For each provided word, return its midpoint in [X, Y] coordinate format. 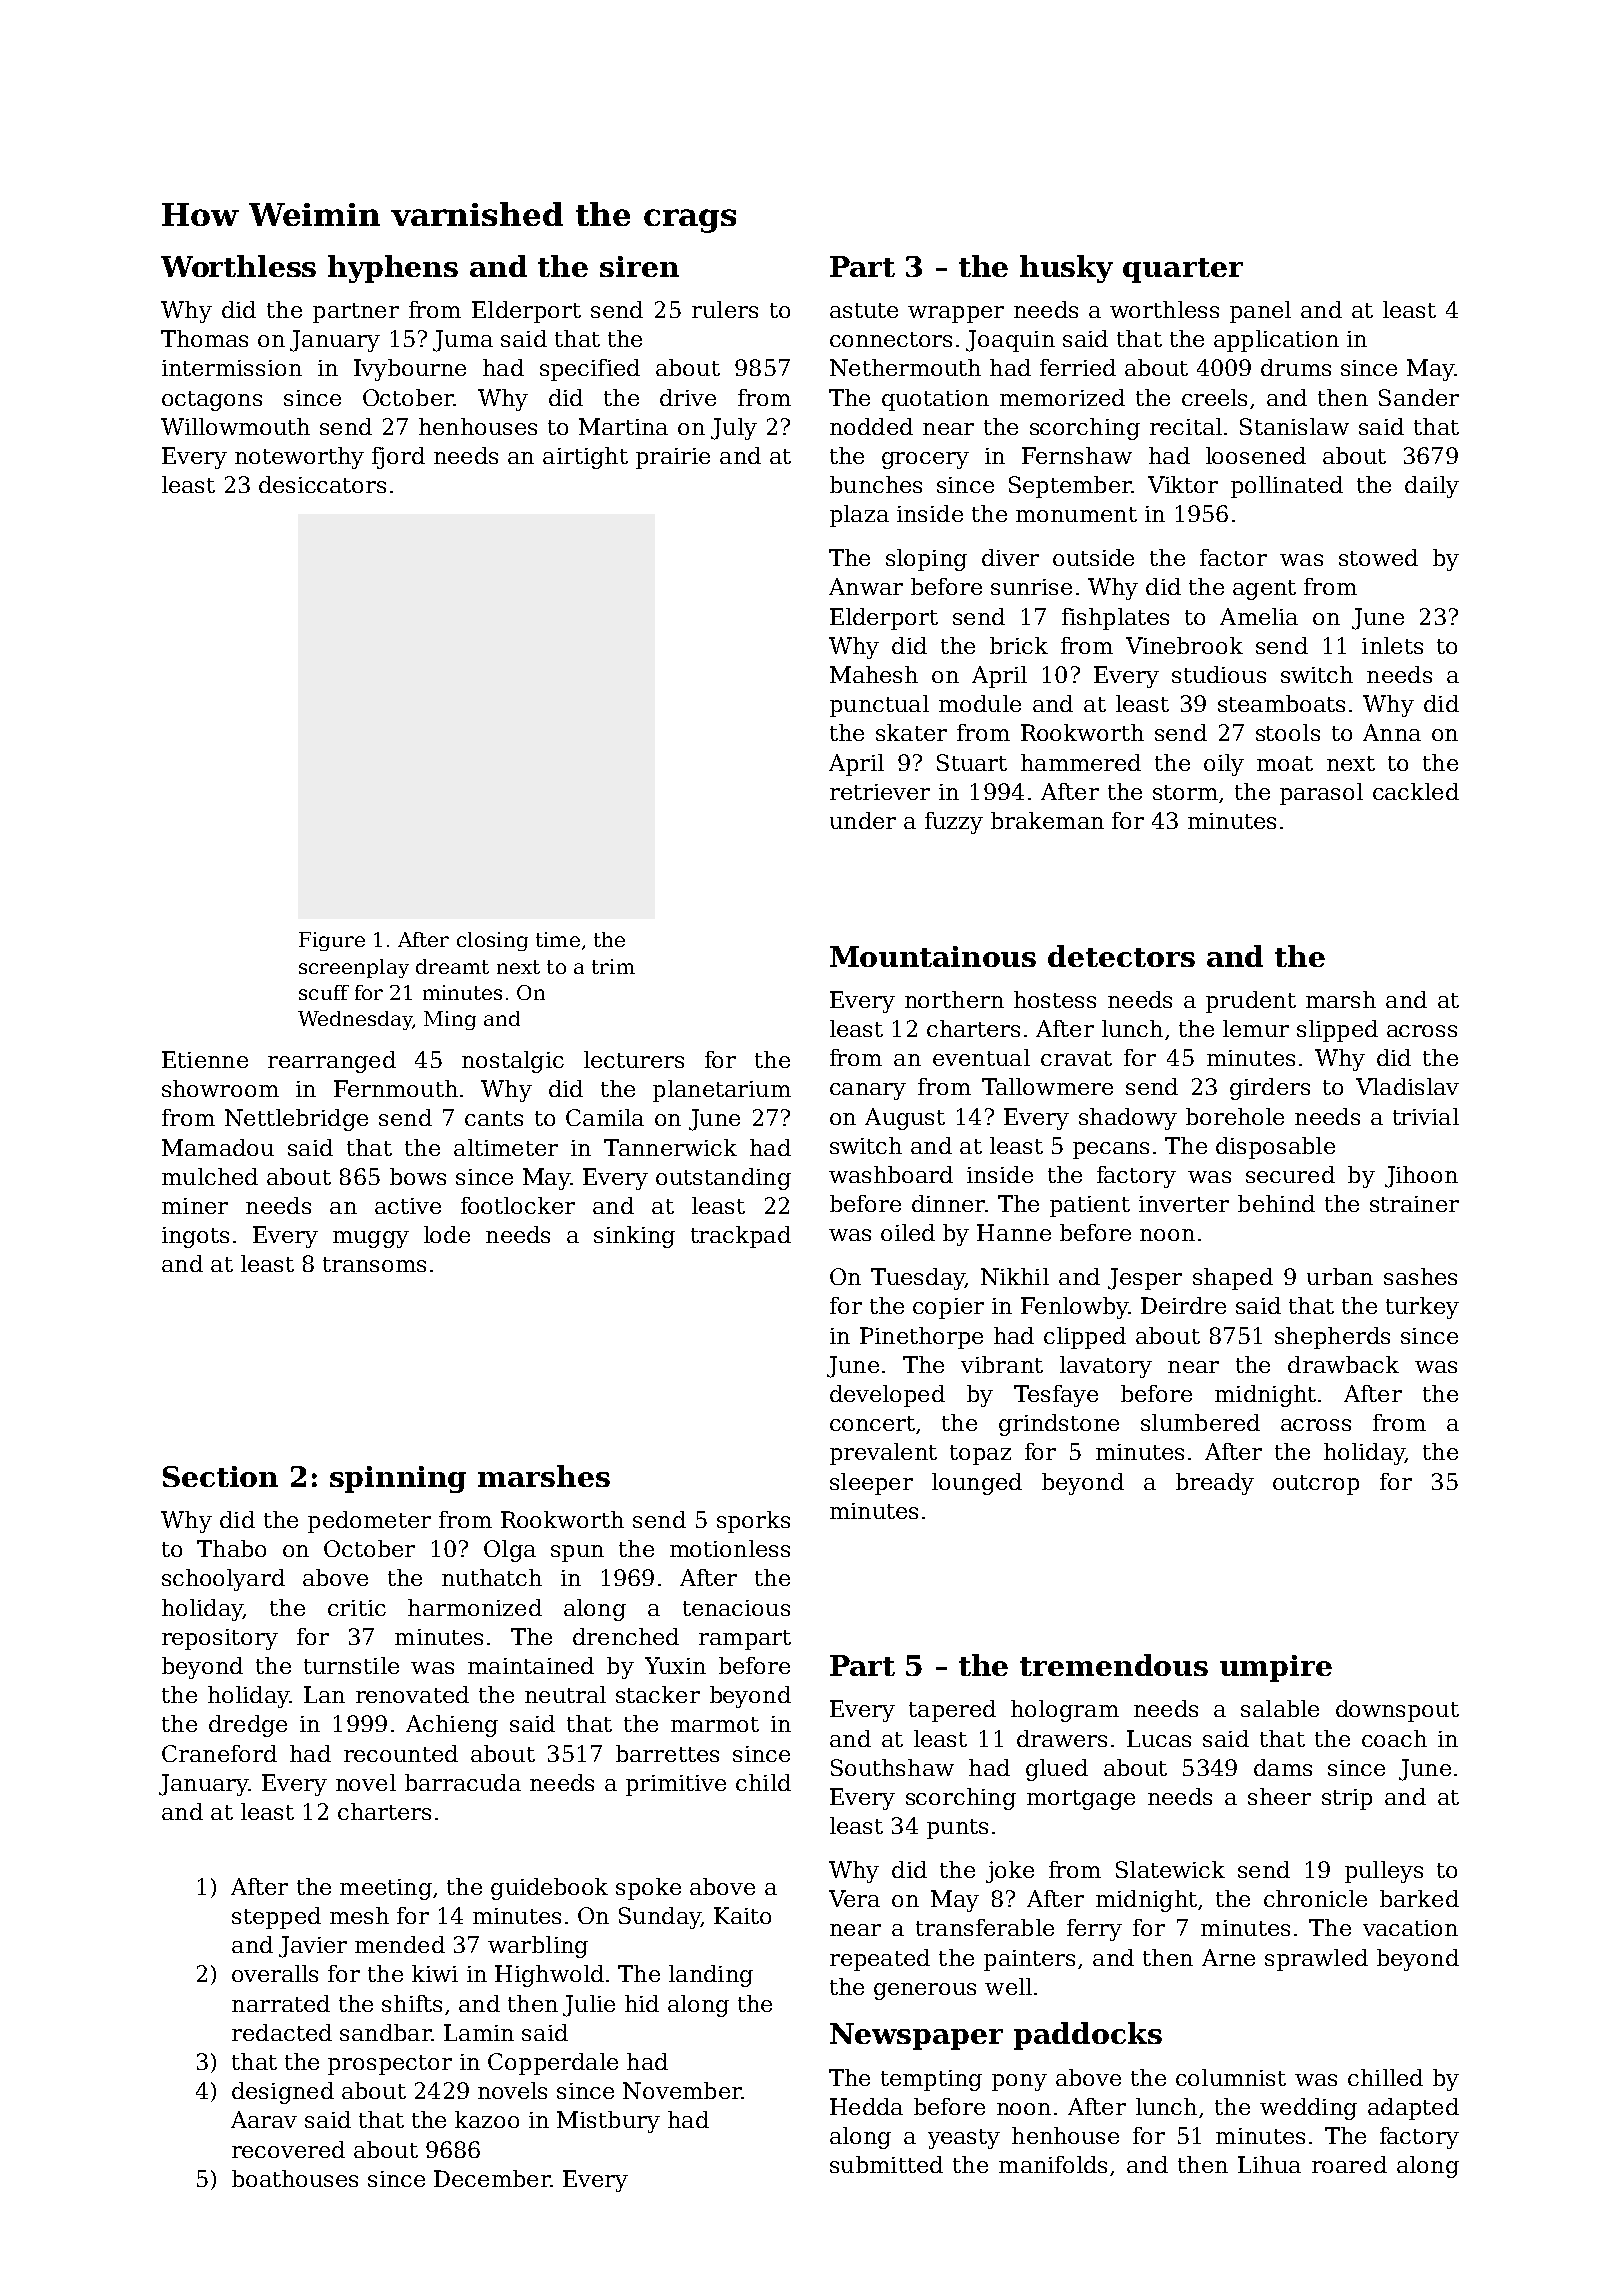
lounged [977, 1484]
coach [1394, 1738]
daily [1432, 487]
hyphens [393, 269]
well [1008, 1986]
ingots [195, 1237]
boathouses [295, 2178]
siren [639, 266]
